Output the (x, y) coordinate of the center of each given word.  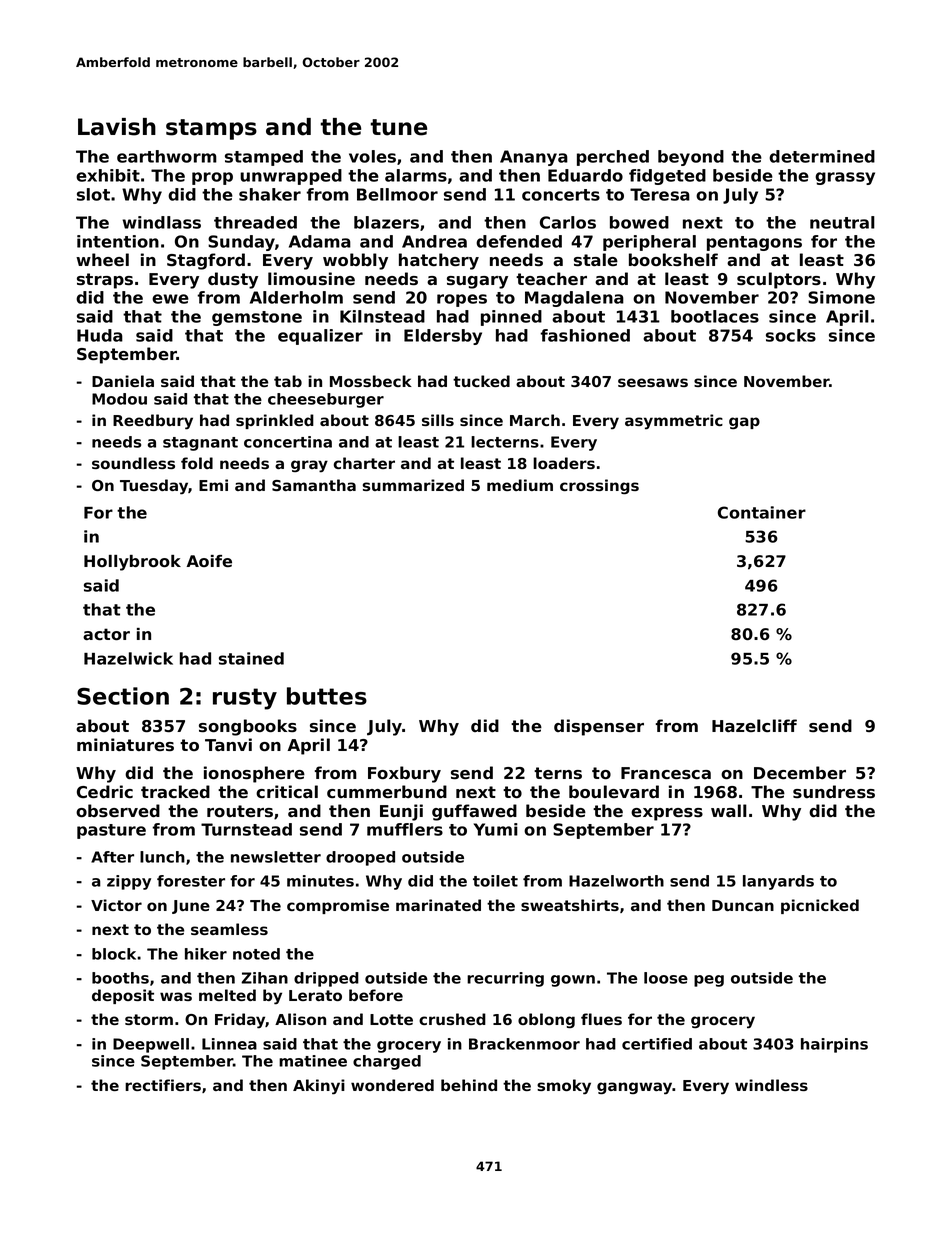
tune (398, 127)
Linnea (229, 1044)
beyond (691, 158)
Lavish (117, 127)
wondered (392, 1085)
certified (657, 1044)
